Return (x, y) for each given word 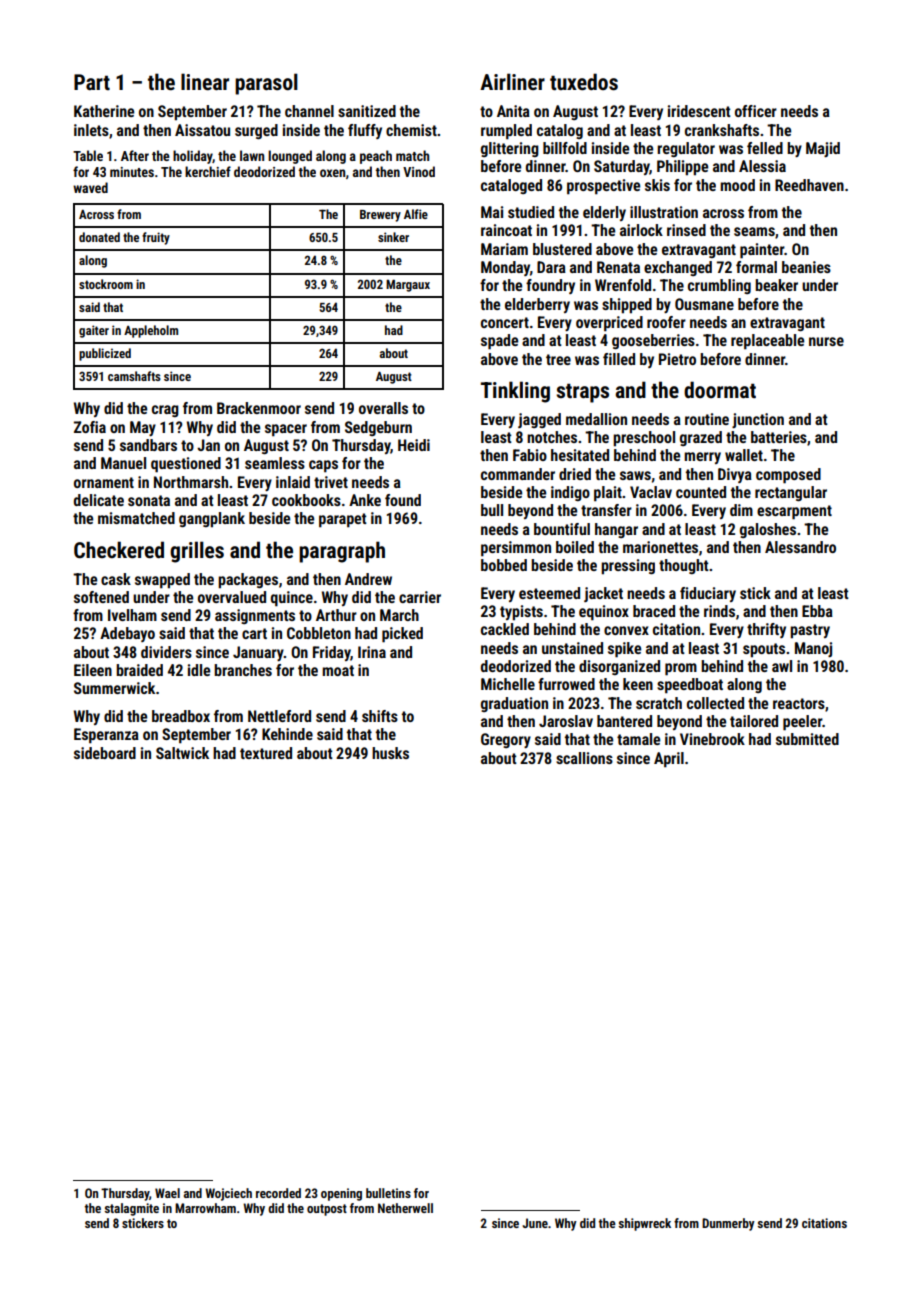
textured (266, 753)
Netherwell (405, 1208)
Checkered (119, 550)
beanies (806, 267)
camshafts (134, 376)
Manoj (813, 649)
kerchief (208, 171)
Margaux (408, 285)
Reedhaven (809, 185)
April (669, 760)
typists (521, 613)
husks (390, 753)
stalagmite (131, 1209)
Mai (492, 212)
